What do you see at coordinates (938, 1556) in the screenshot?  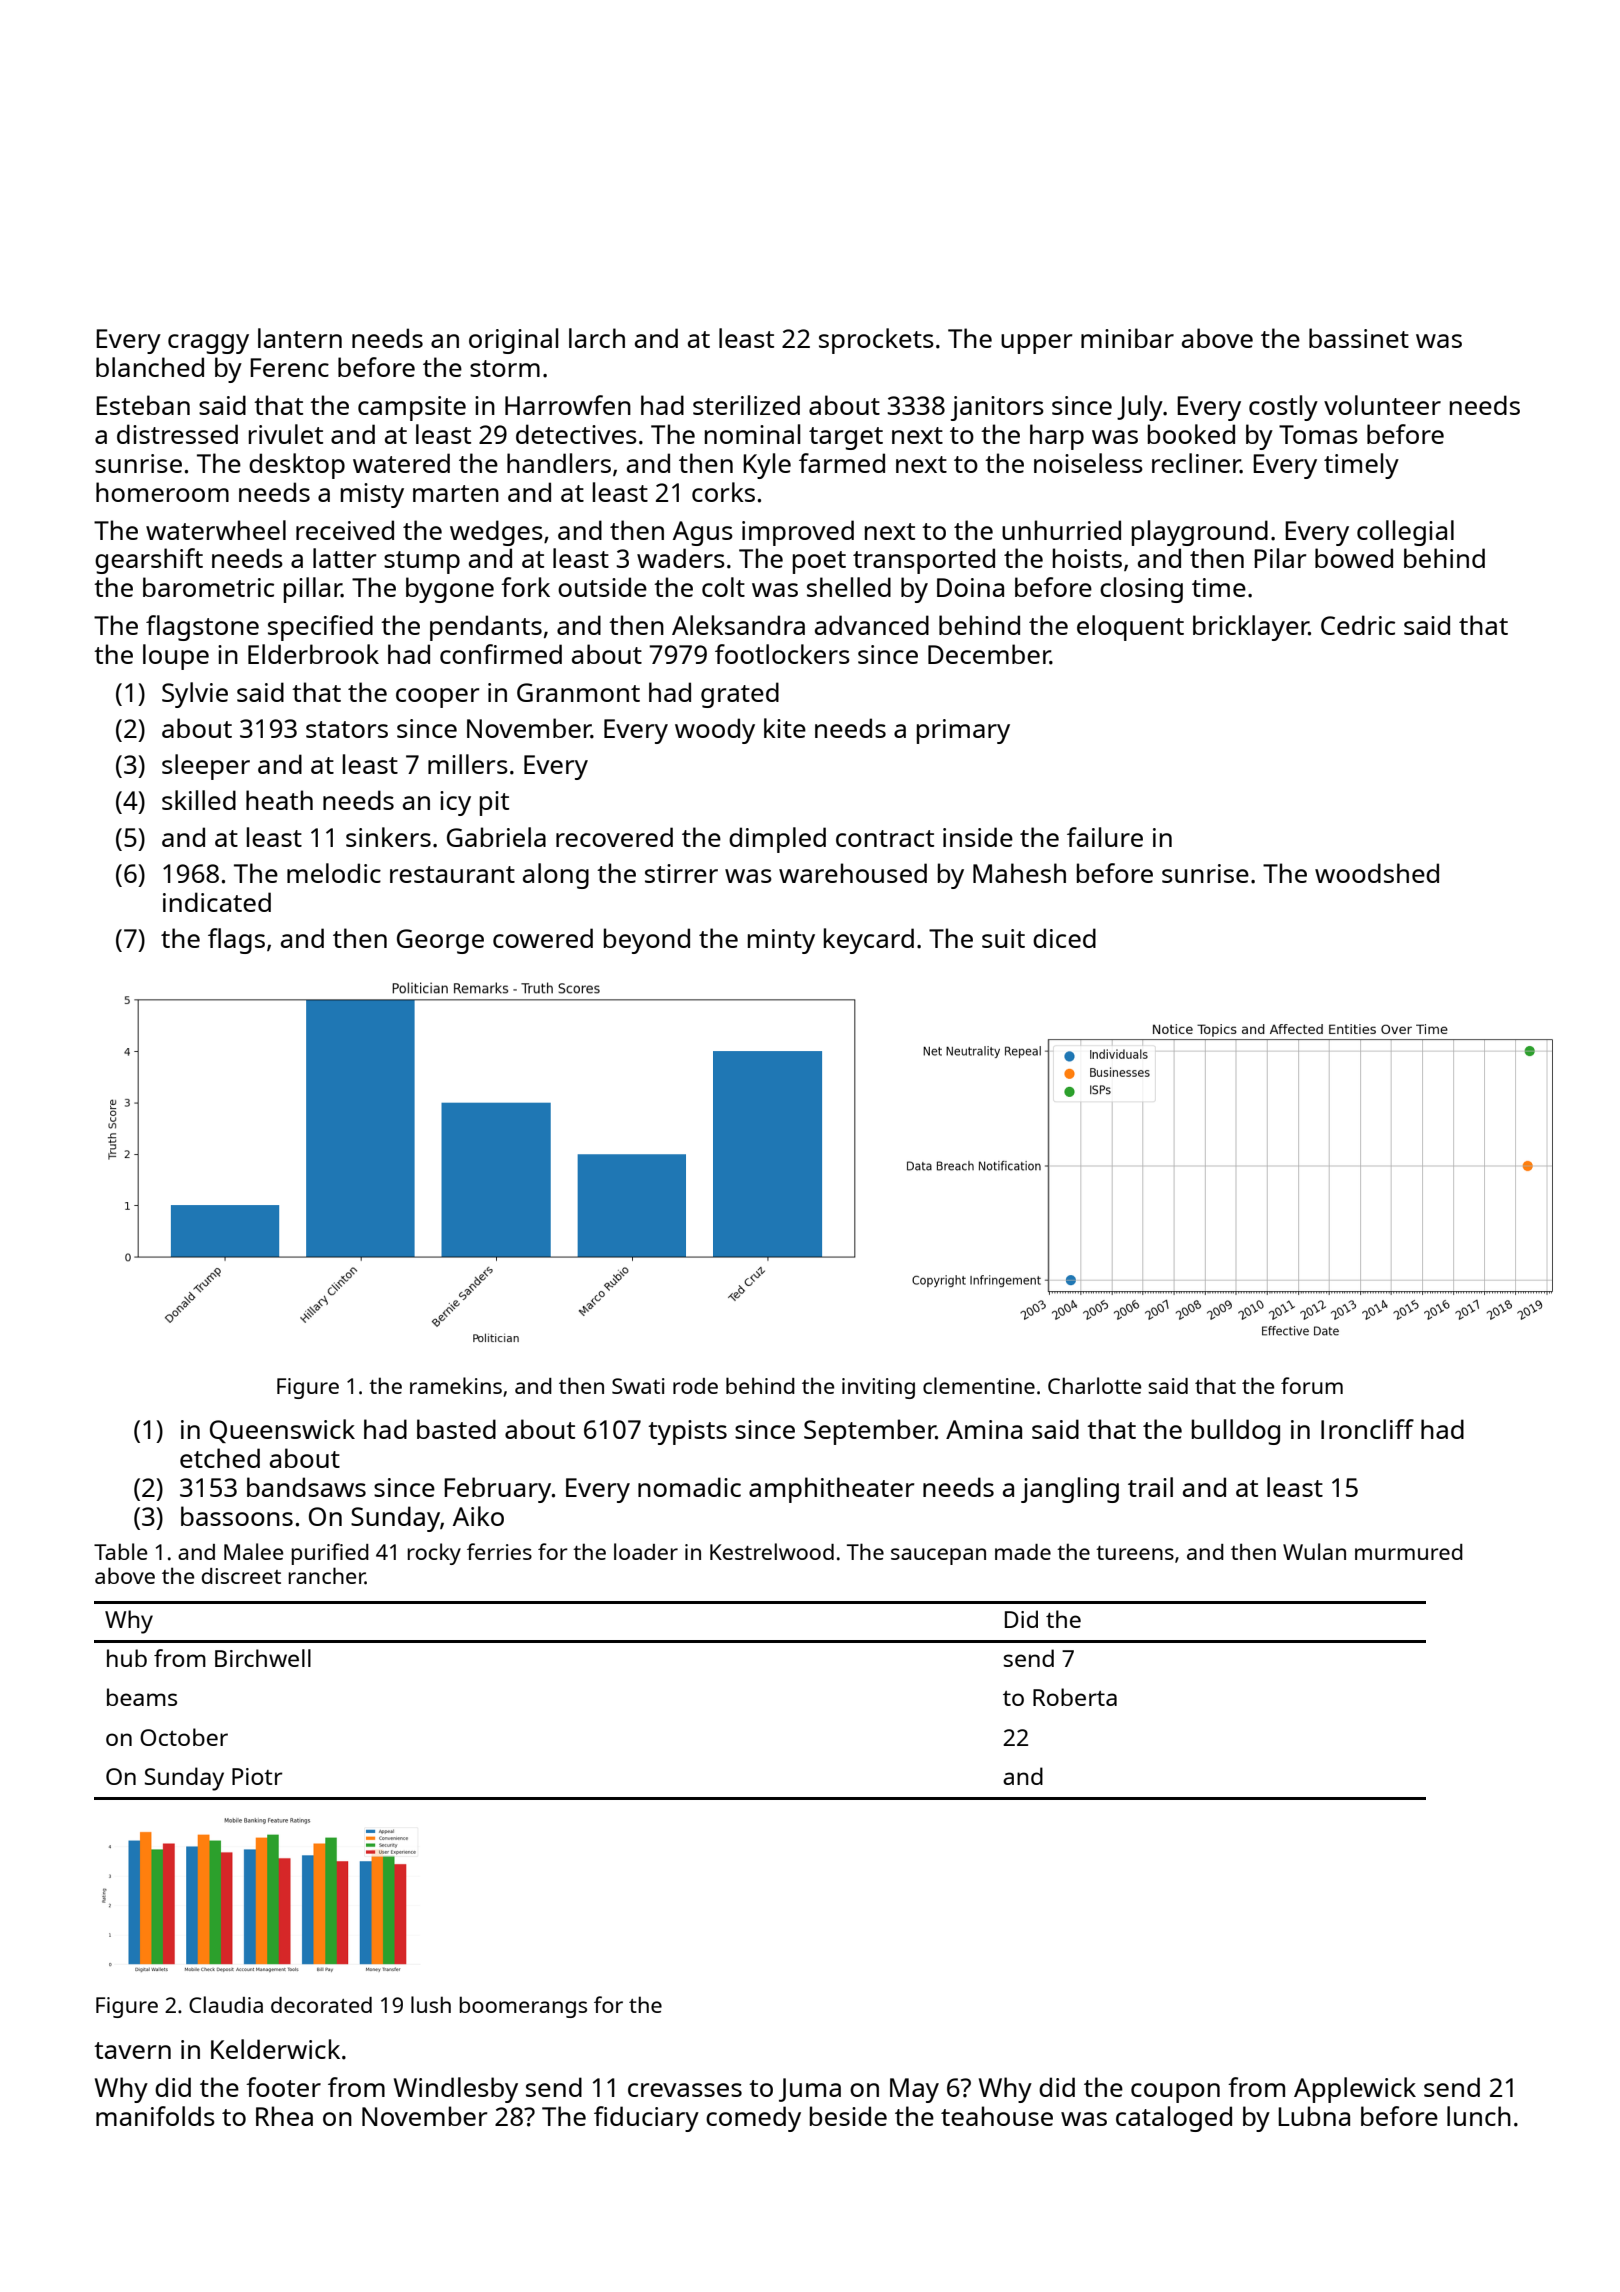 I see `saucepan` at bounding box center [938, 1556].
